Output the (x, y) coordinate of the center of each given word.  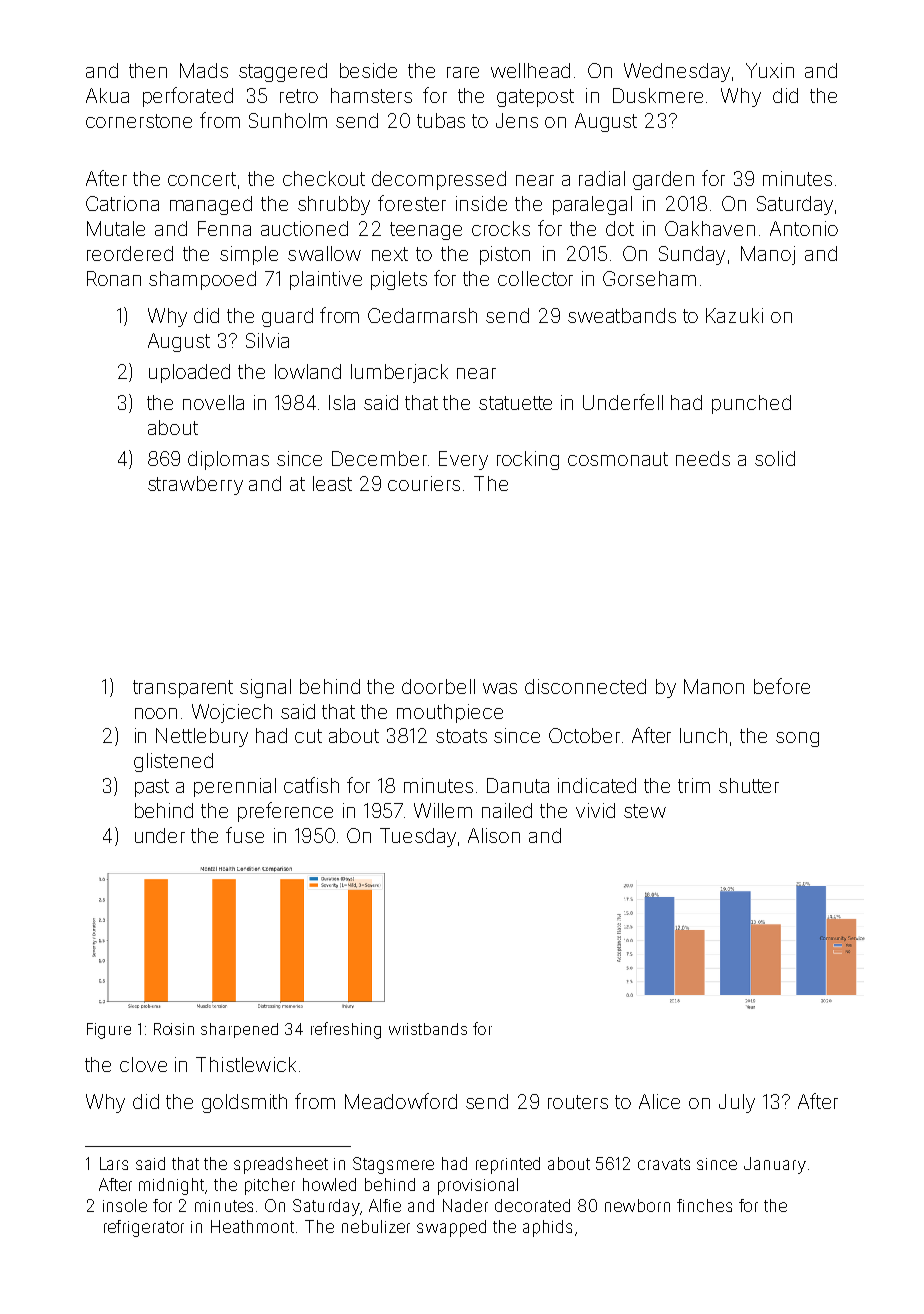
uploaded (189, 373)
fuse (245, 835)
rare (463, 72)
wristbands (428, 1029)
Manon (714, 686)
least (332, 483)
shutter (749, 785)
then (148, 70)
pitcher (270, 1186)
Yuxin (770, 70)
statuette (515, 403)
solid (775, 458)
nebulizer (376, 1226)
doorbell (438, 686)
